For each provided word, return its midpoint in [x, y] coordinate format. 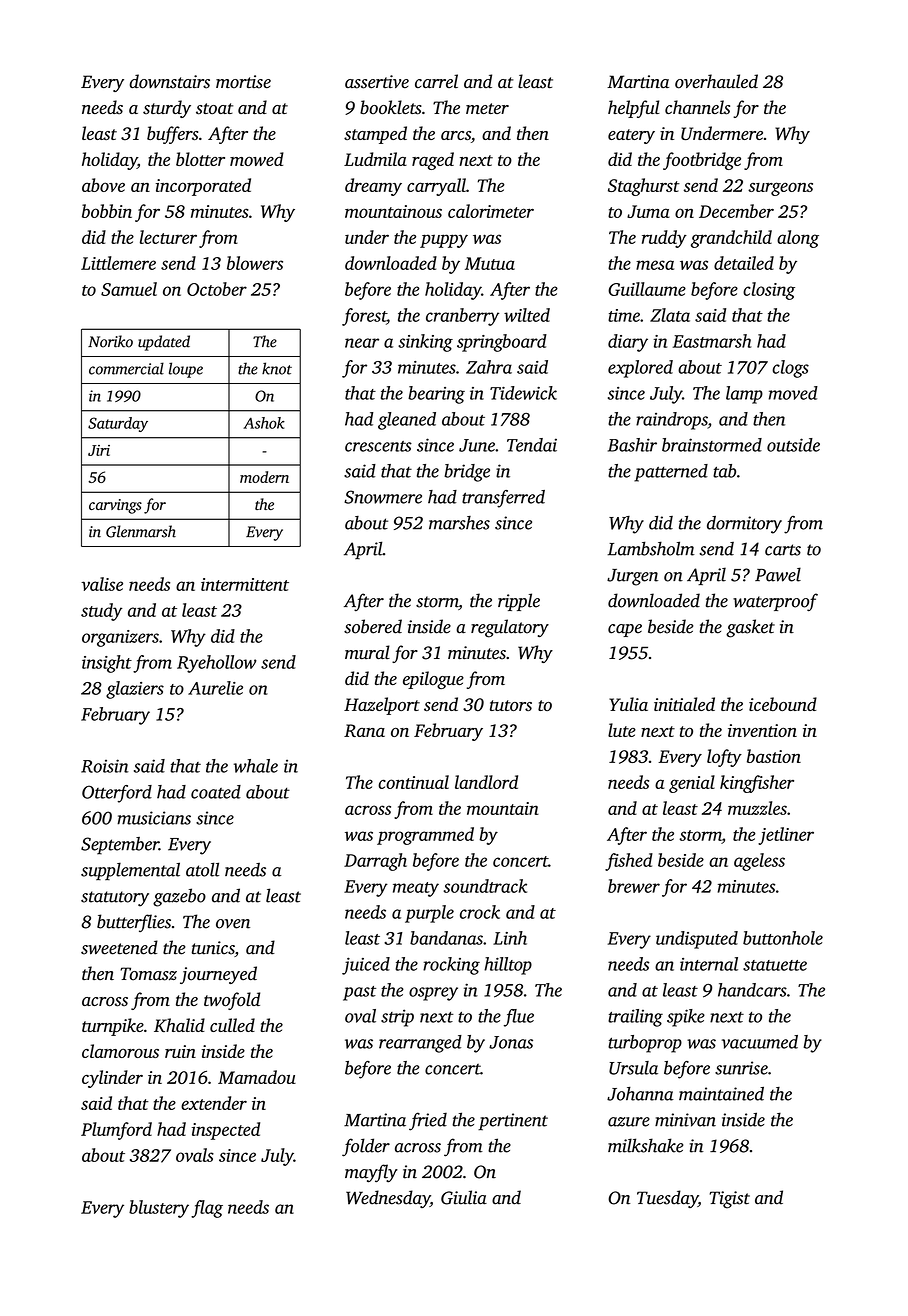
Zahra [489, 367]
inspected [226, 1131]
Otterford [117, 794]
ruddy [664, 239]
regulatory [510, 628]
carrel [436, 81]
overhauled [716, 81]
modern [264, 477]
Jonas [511, 1042]
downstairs [170, 81]
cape [625, 630]
